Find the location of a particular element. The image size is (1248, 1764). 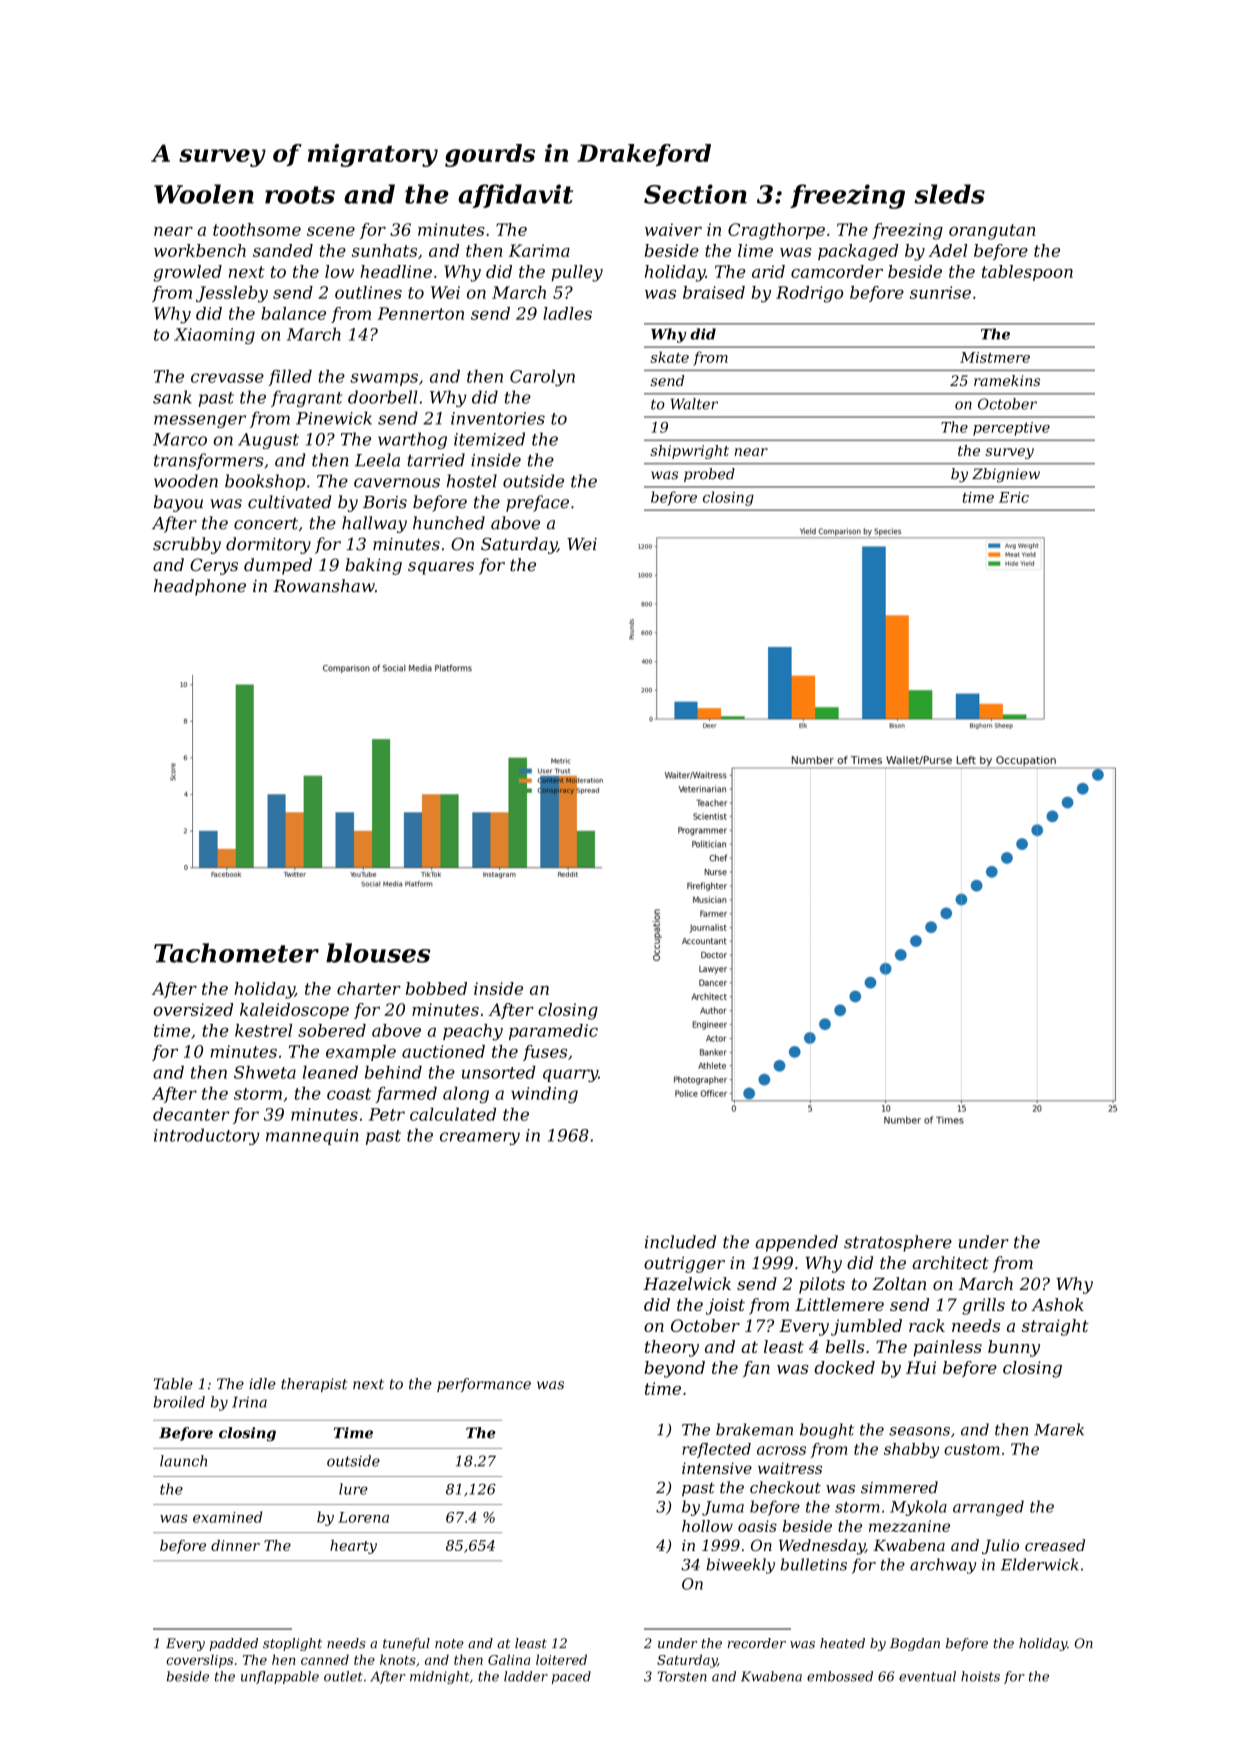

quarry is located at coordinates (570, 1075).
